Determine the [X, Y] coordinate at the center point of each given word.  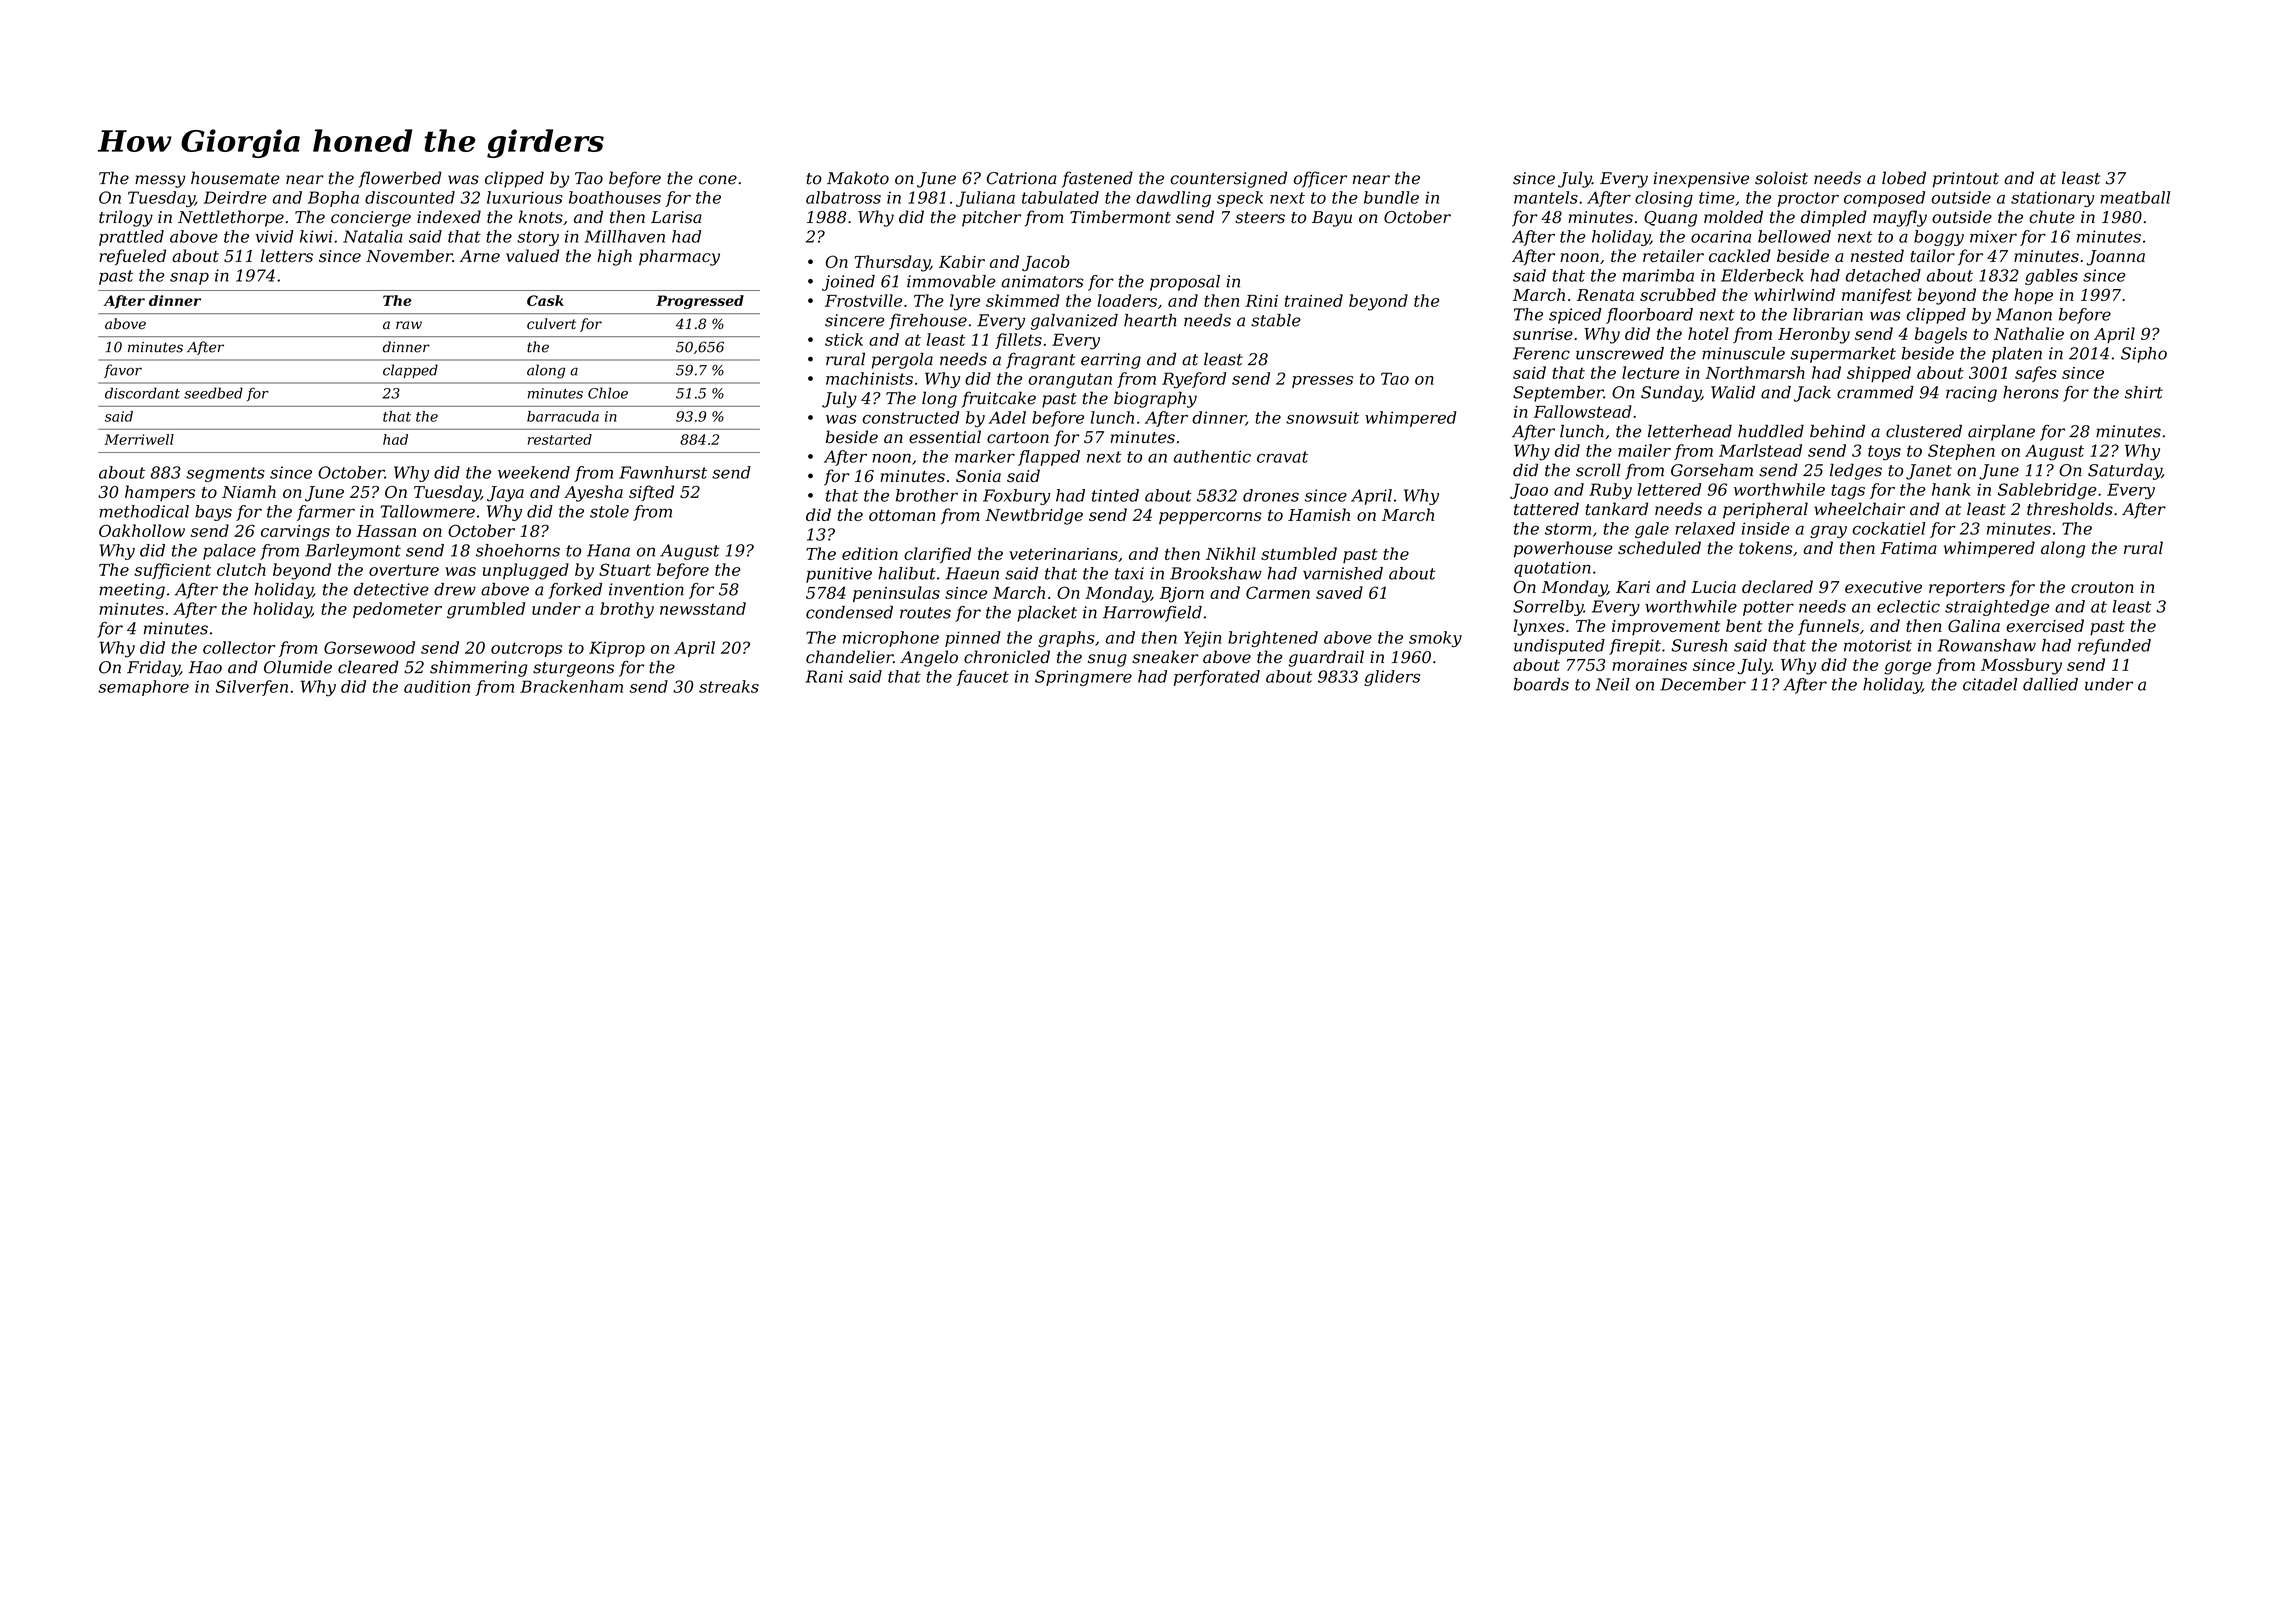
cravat [1282, 457]
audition [437, 686]
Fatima [1909, 548]
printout [1966, 180]
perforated [1217, 678]
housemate [235, 178]
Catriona [1022, 178]
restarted [560, 439]
